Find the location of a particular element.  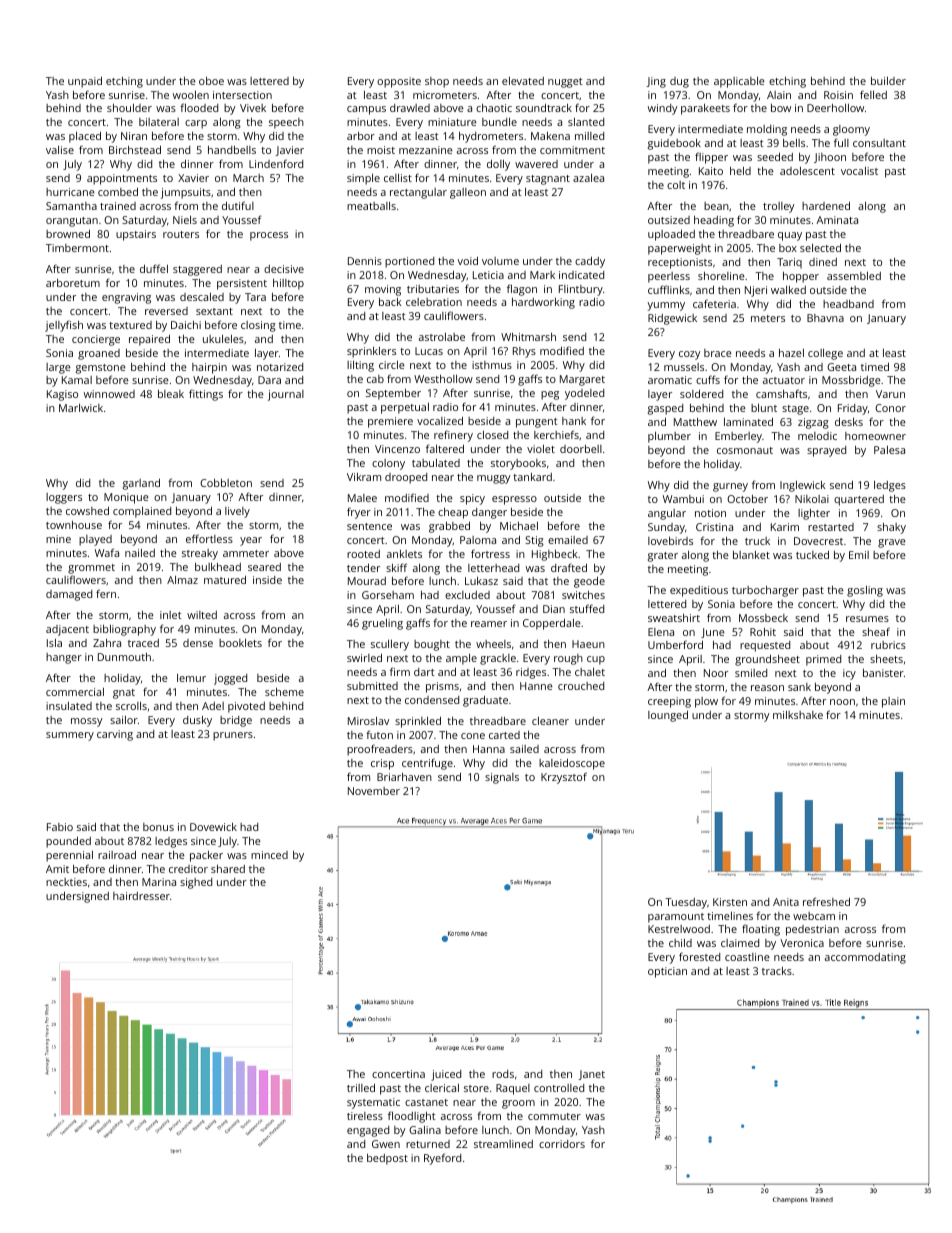

fryer is located at coordinates (359, 513).
